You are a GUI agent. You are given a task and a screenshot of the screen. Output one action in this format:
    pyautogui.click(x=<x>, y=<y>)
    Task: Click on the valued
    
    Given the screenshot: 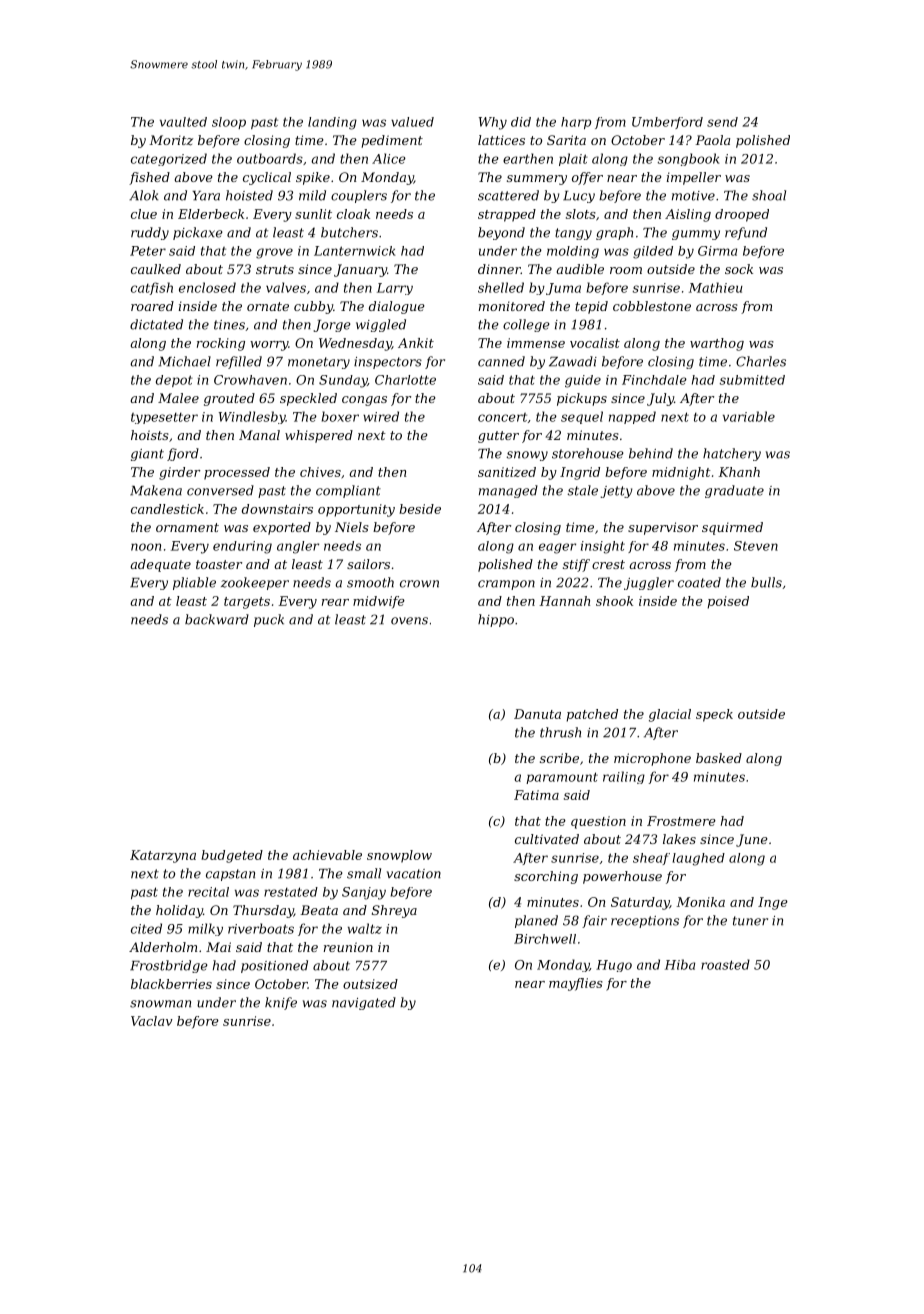 What is the action you would take?
    pyautogui.click(x=412, y=122)
